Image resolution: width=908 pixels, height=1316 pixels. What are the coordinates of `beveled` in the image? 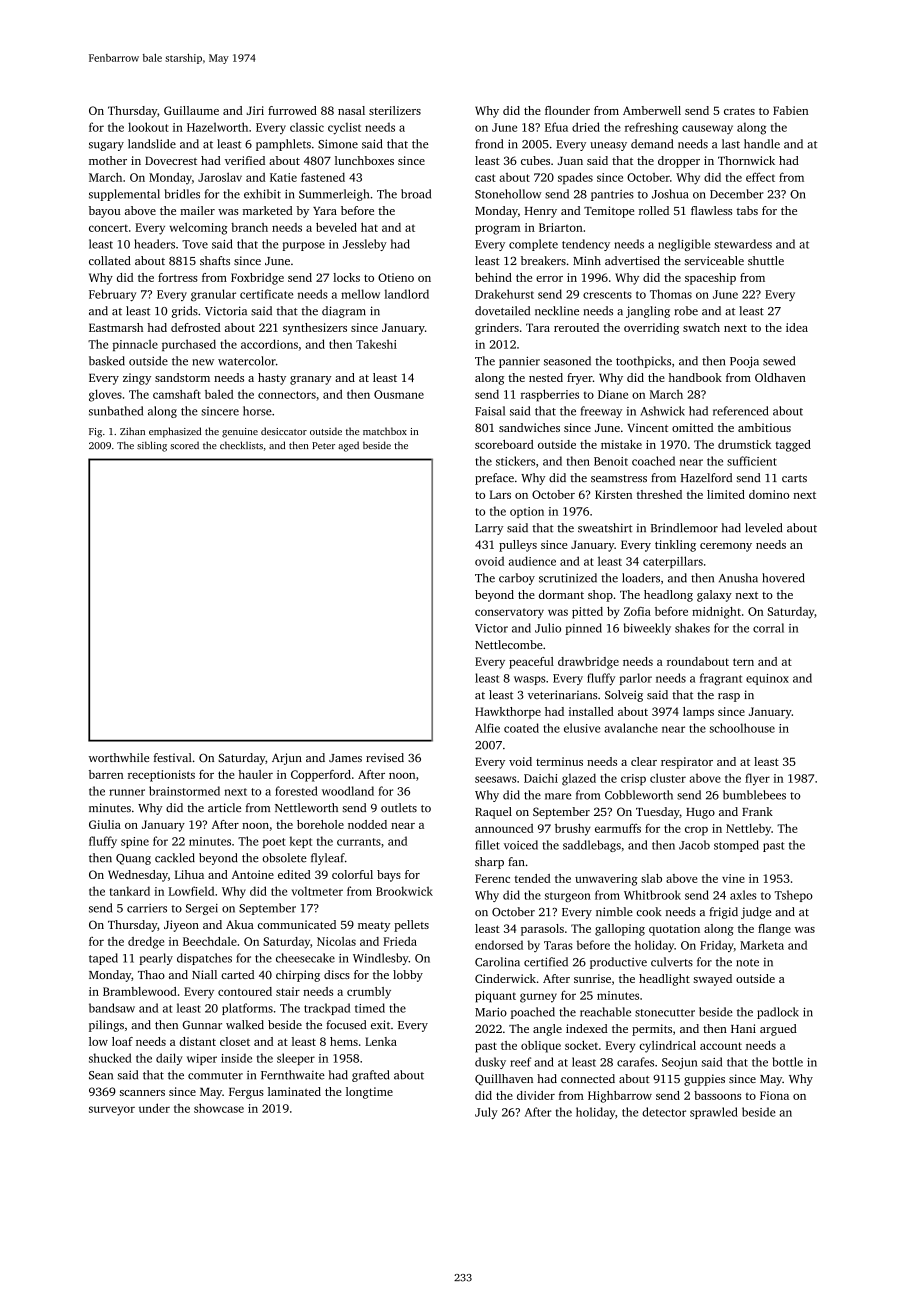 It's located at (336, 227).
